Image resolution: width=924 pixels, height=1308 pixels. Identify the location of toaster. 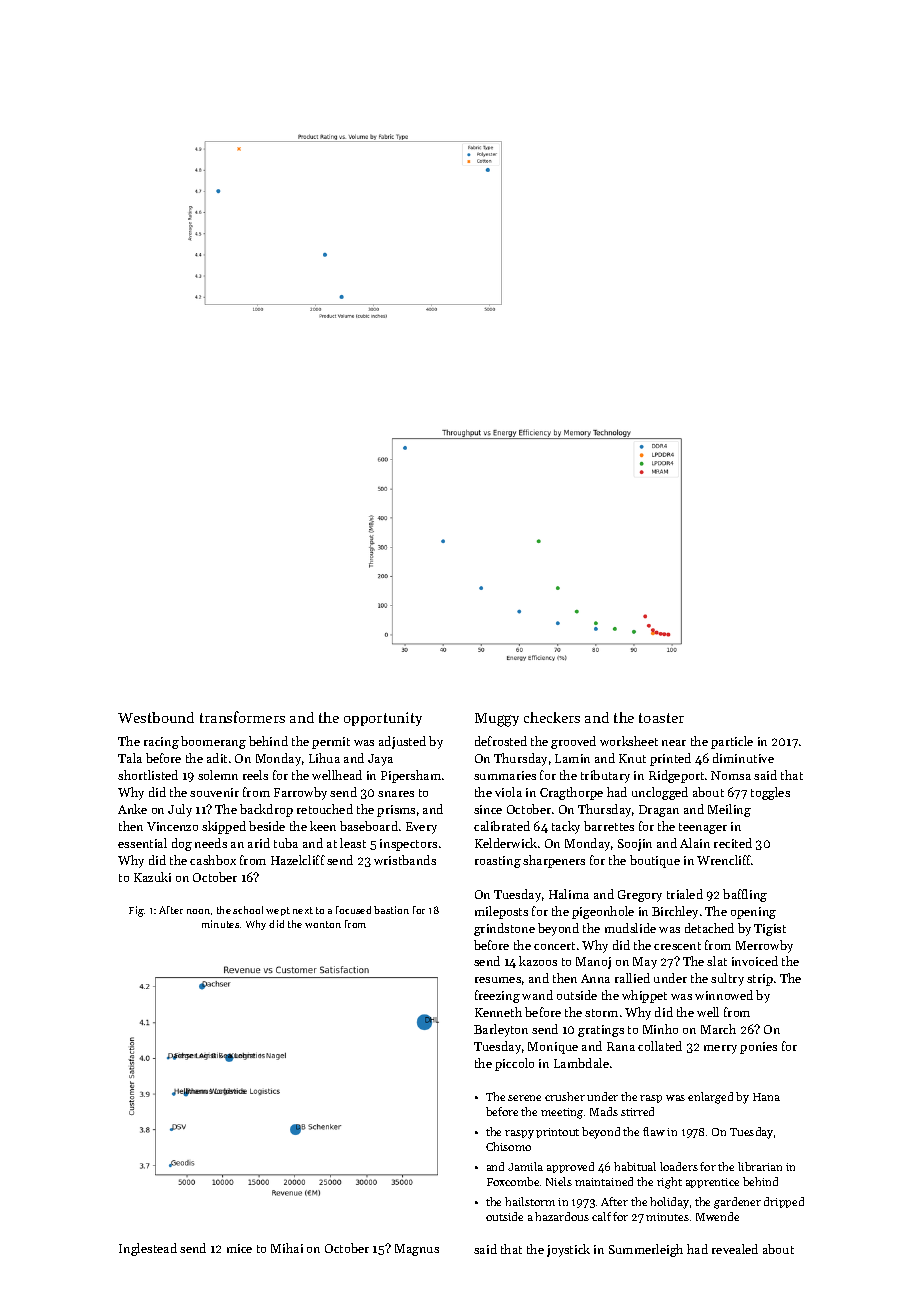
(661, 718).
